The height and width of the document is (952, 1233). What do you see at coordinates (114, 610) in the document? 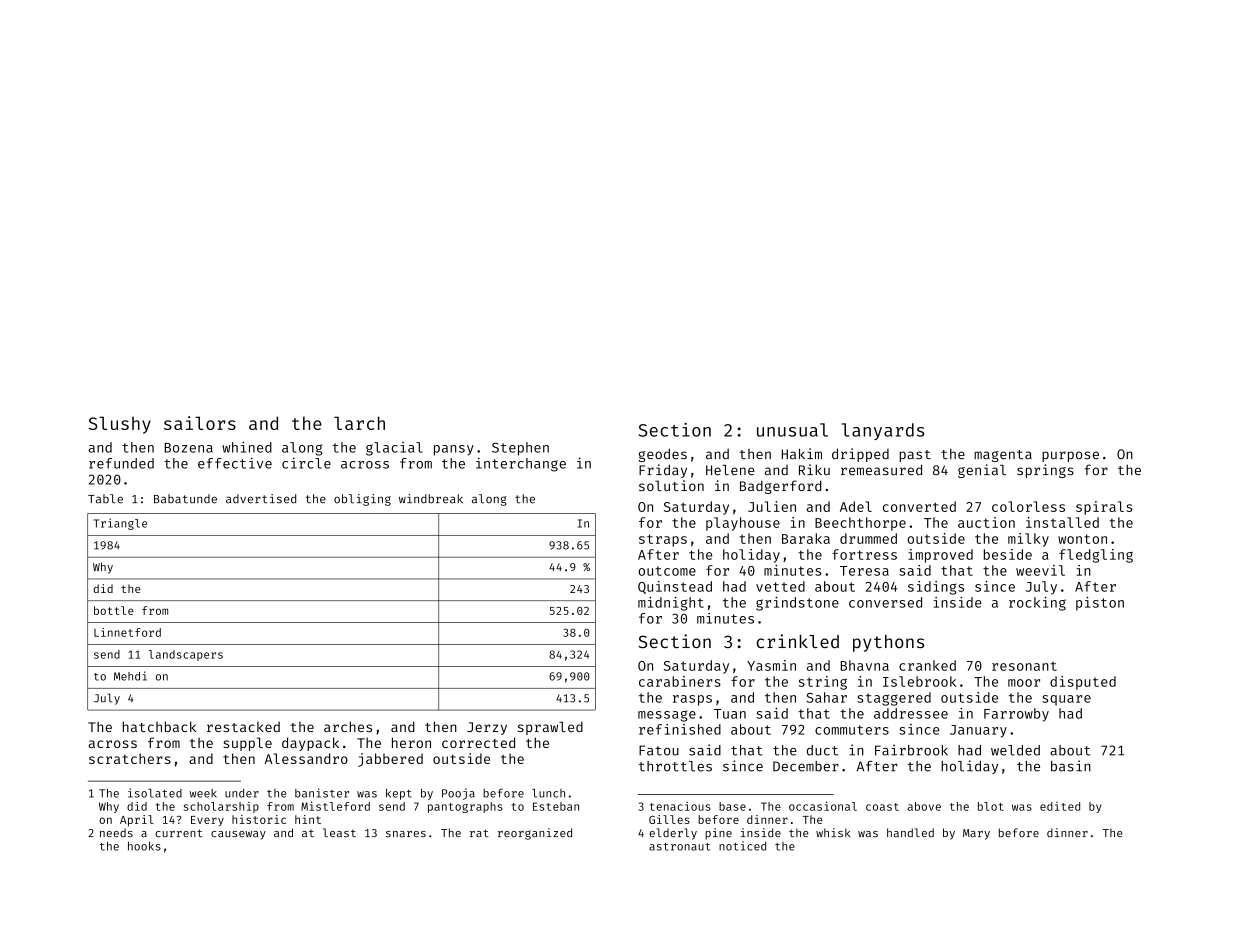
I see `bottle` at bounding box center [114, 610].
